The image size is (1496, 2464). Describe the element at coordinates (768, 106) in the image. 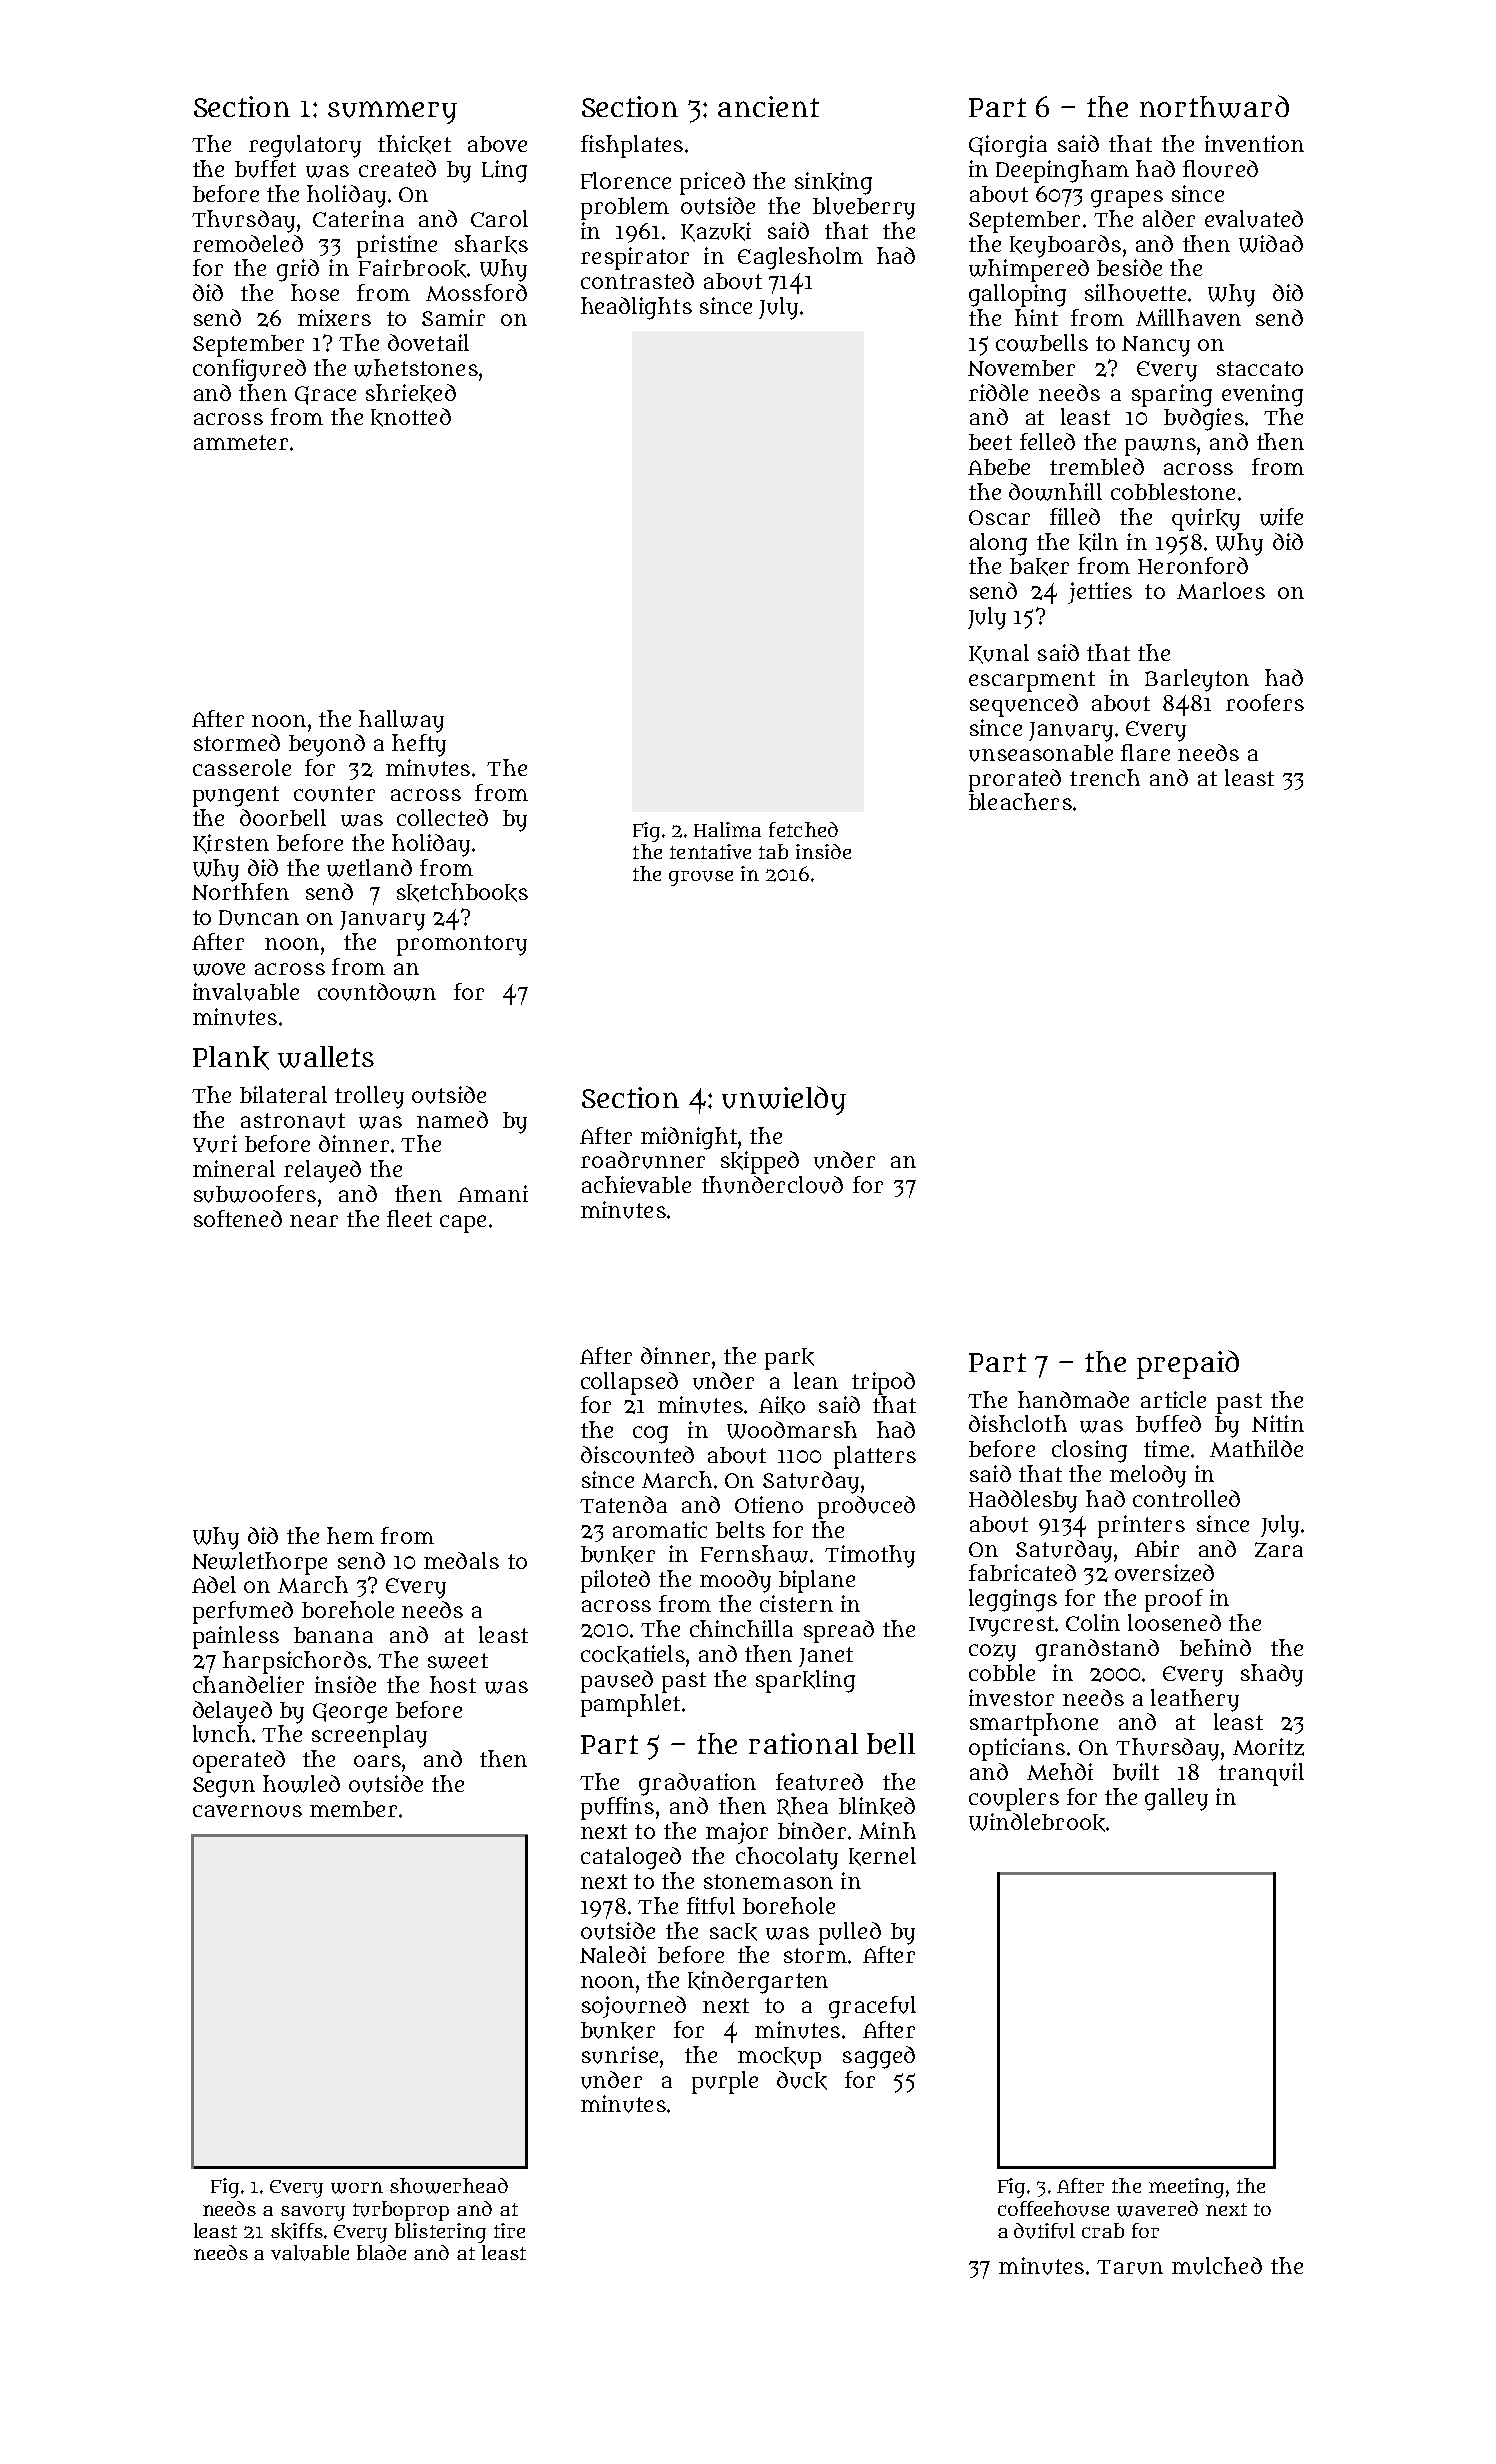

I see `ancient` at that location.
